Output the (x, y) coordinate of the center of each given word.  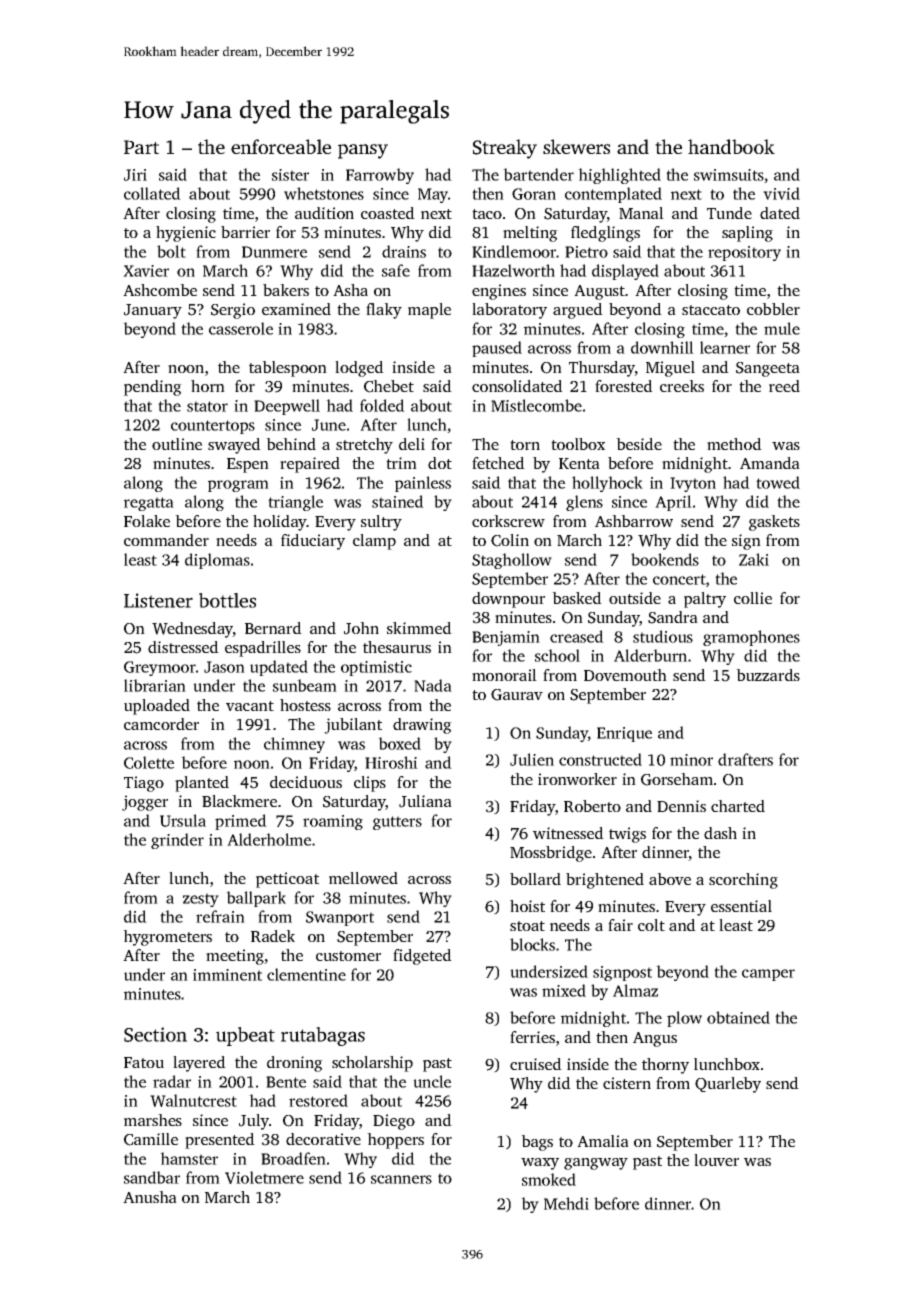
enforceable (281, 146)
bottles (227, 600)
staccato (711, 310)
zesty (201, 900)
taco (487, 214)
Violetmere (264, 1177)
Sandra (673, 617)
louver (716, 1160)
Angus (655, 1039)
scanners (401, 1179)
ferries (532, 1037)
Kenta (579, 463)
